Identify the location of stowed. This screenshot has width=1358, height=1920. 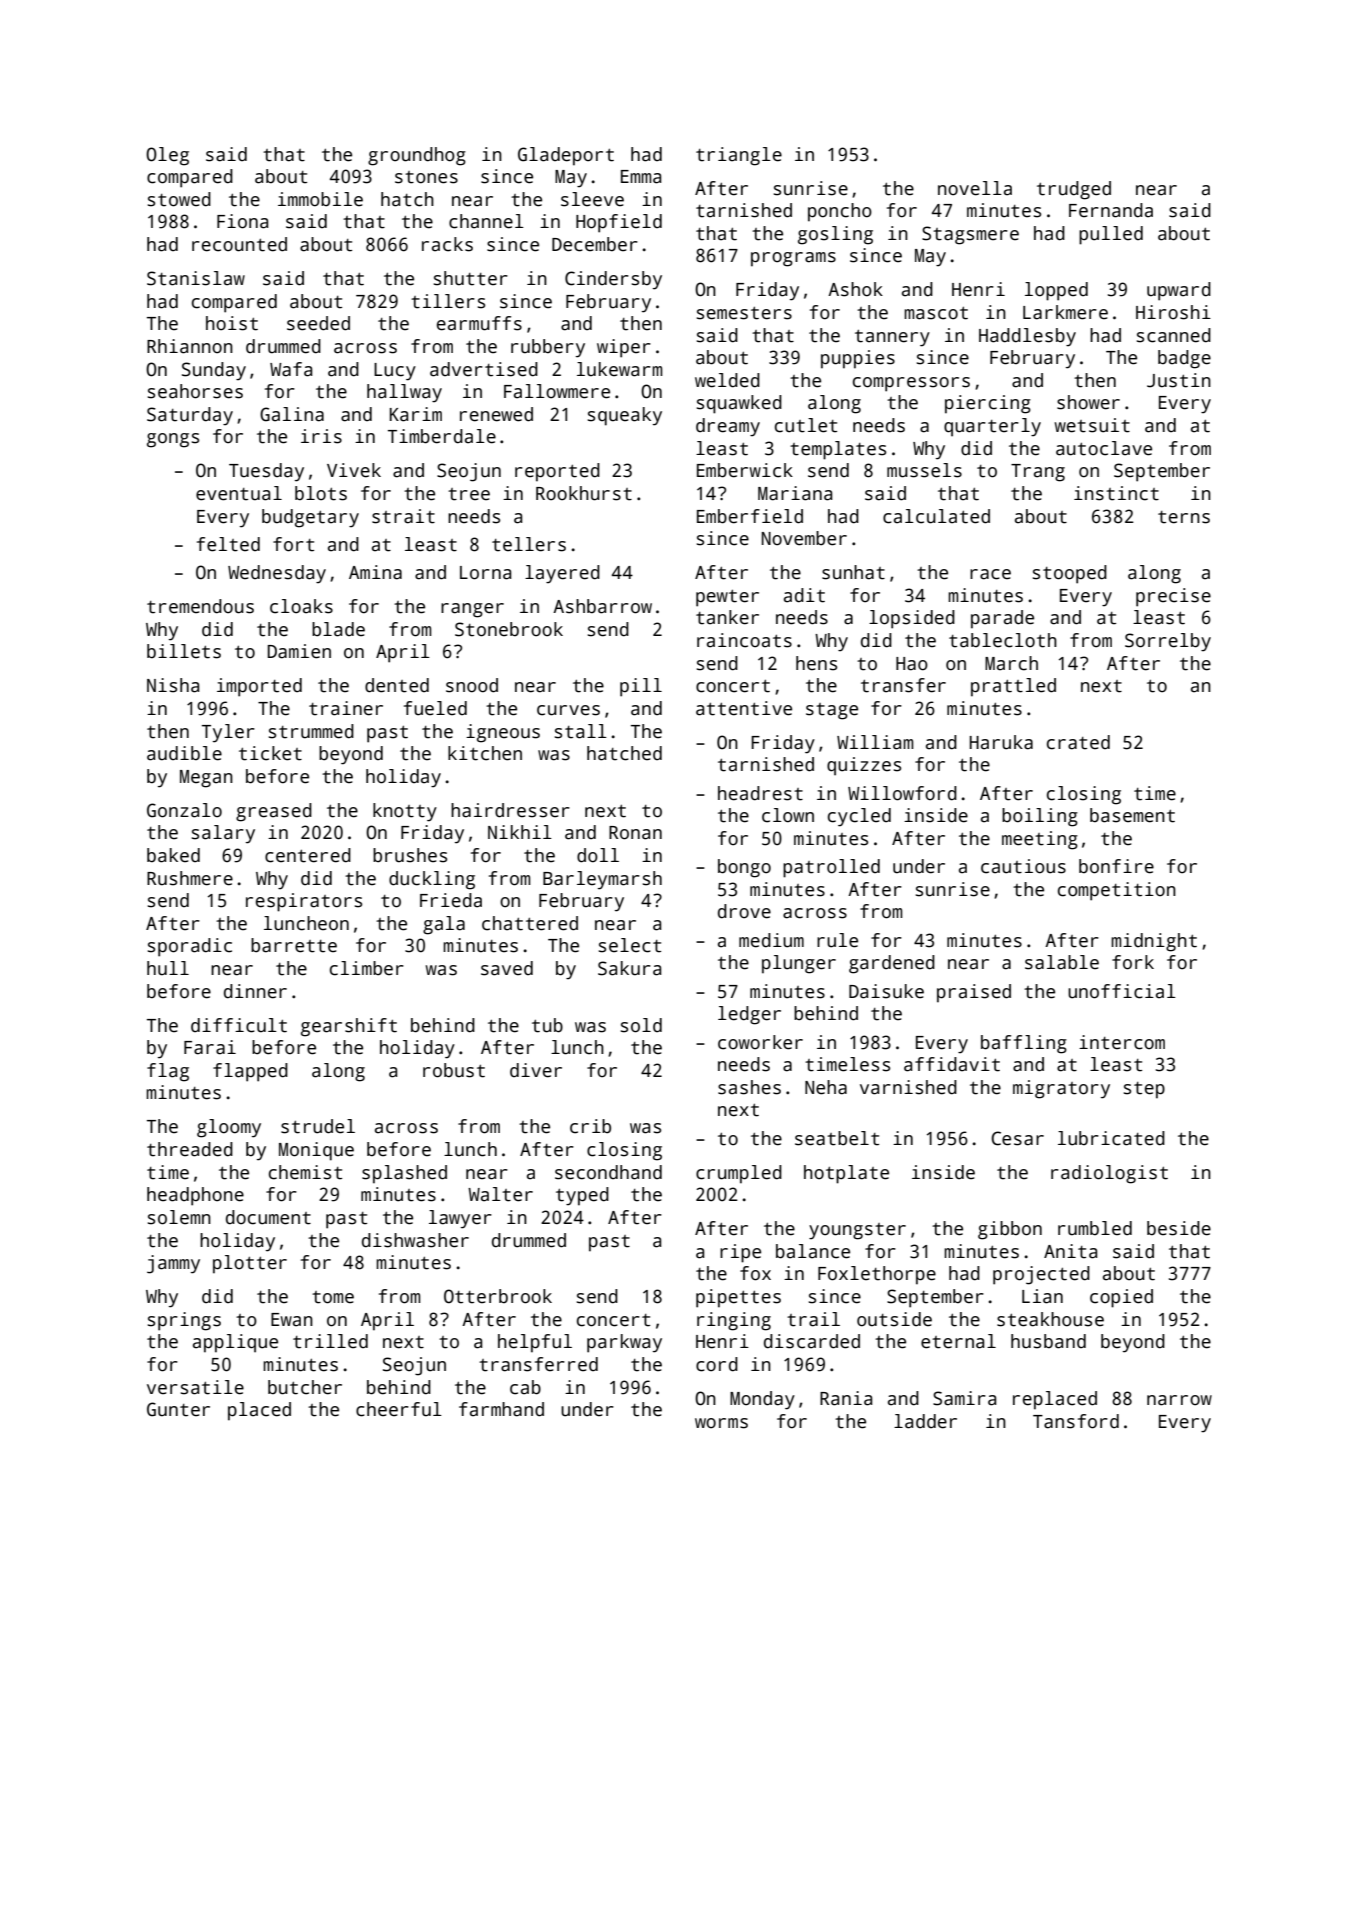
(179, 199).
